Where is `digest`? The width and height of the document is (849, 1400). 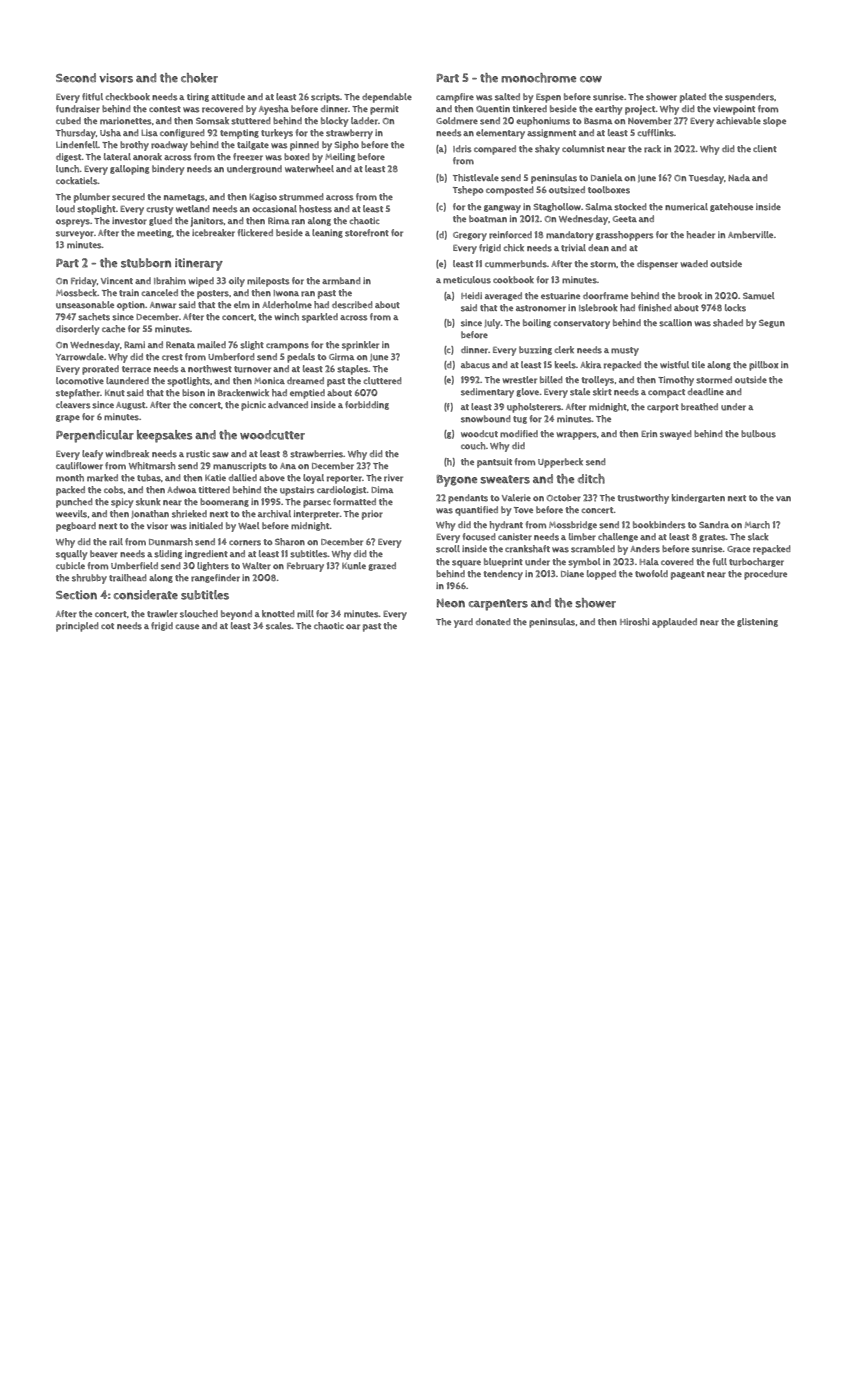 digest is located at coordinates (68, 157).
